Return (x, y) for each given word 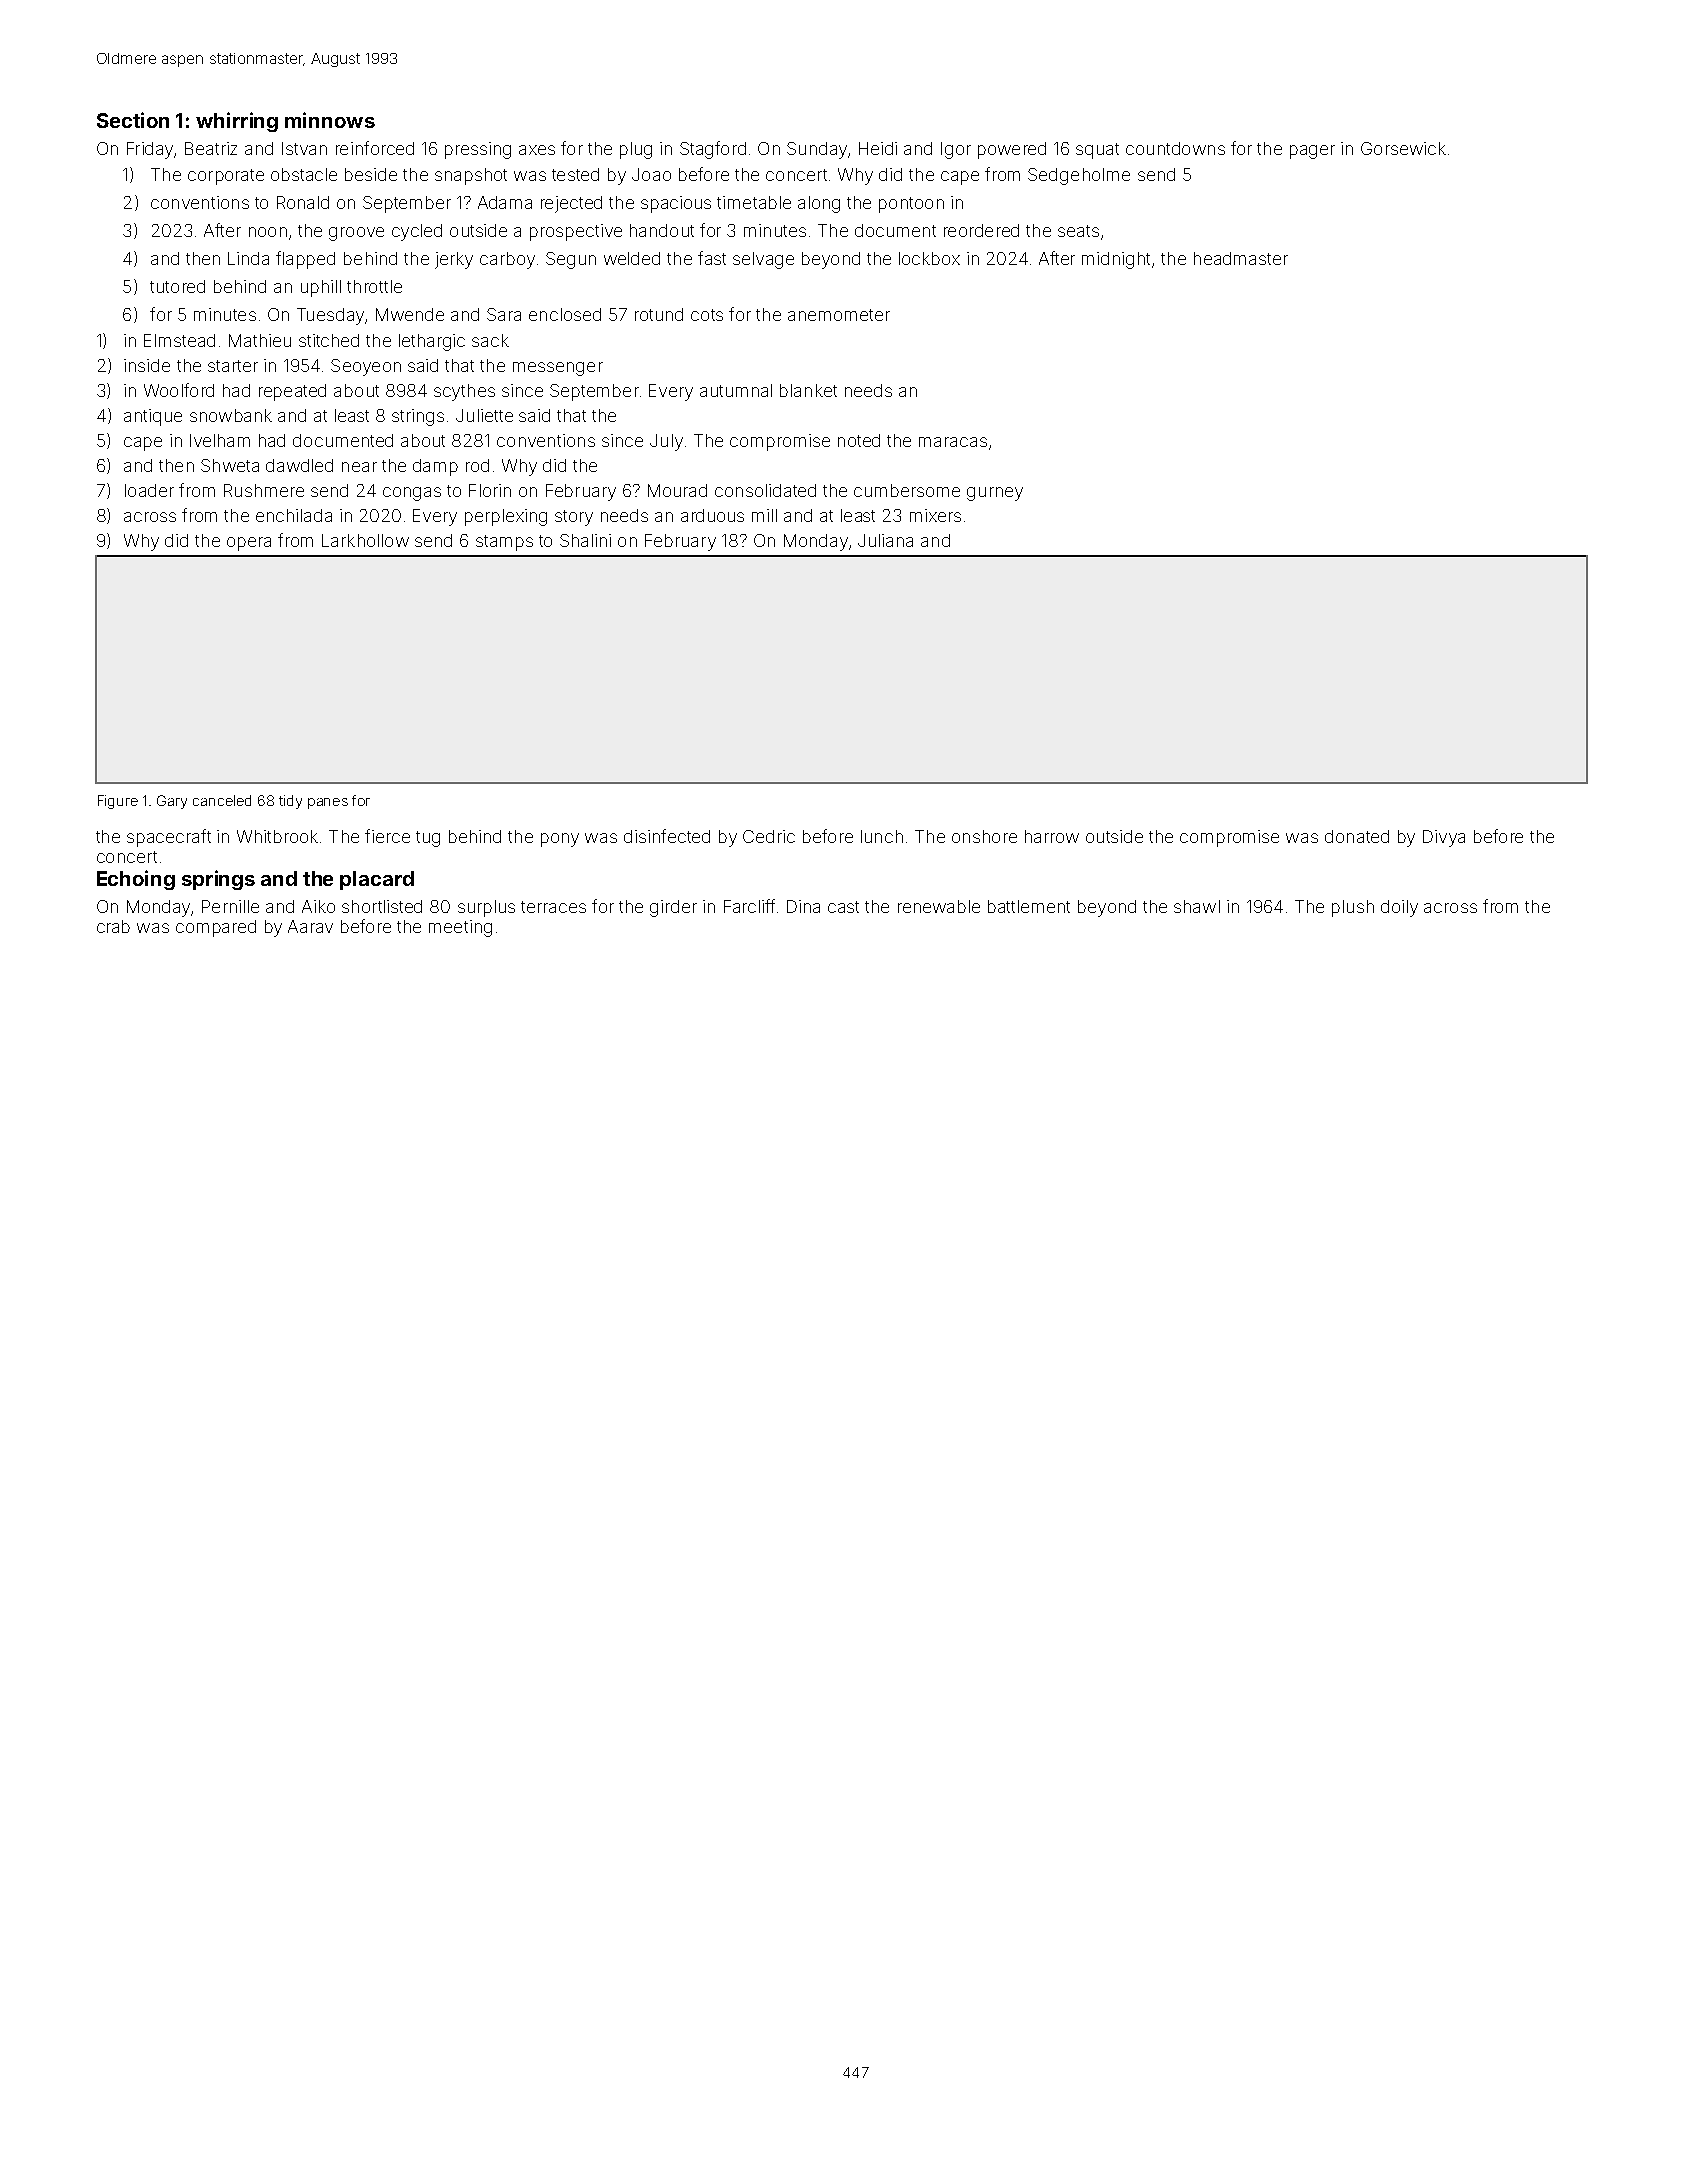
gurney (995, 494)
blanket (808, 390)
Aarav (310, 926)
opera (249, 544)
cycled (417, 232)
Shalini (585, 540)
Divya (1444, 838)
